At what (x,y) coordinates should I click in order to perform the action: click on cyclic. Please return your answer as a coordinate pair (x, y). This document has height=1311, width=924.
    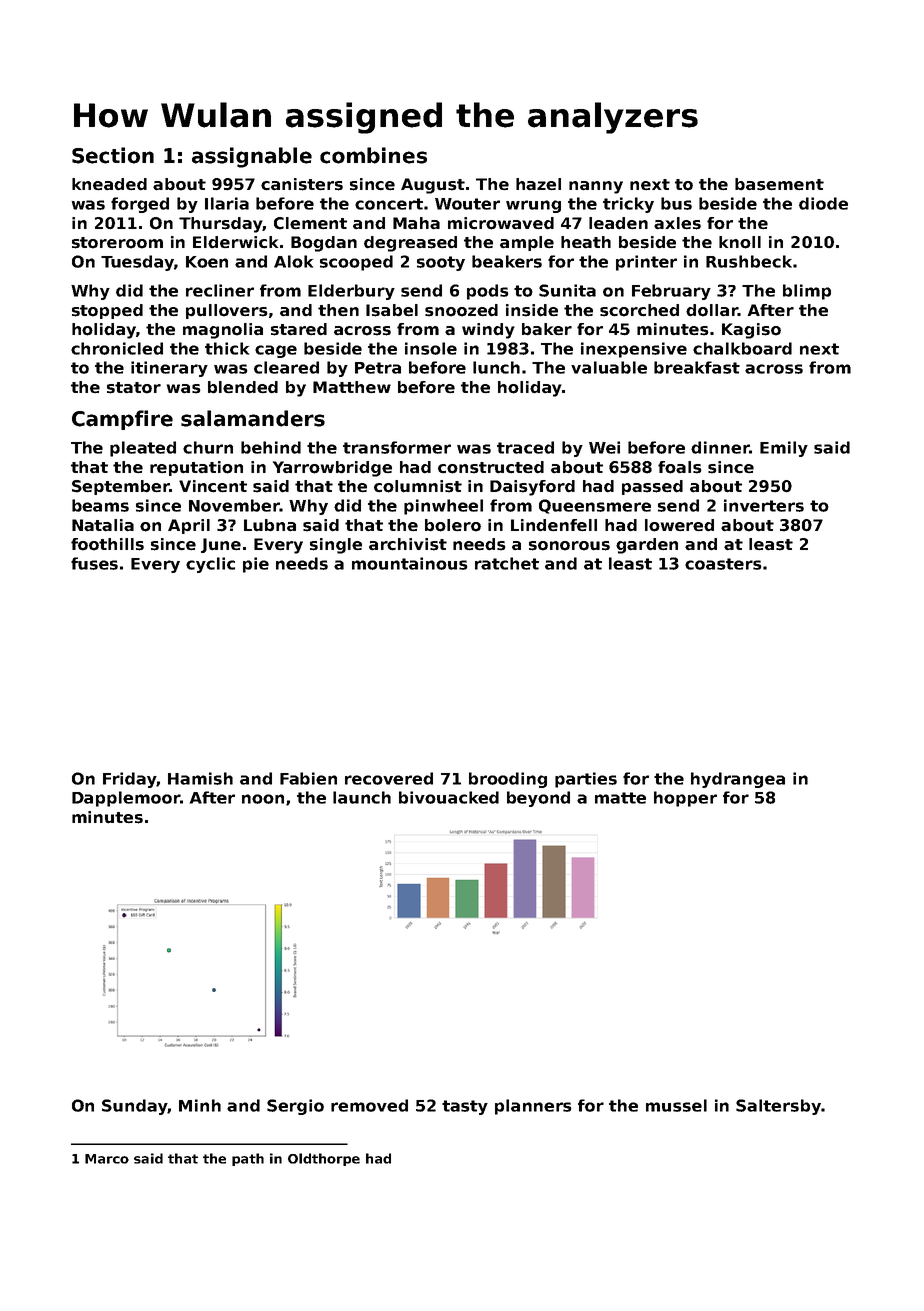
    Looking at the image, I should click on (210, 565).
